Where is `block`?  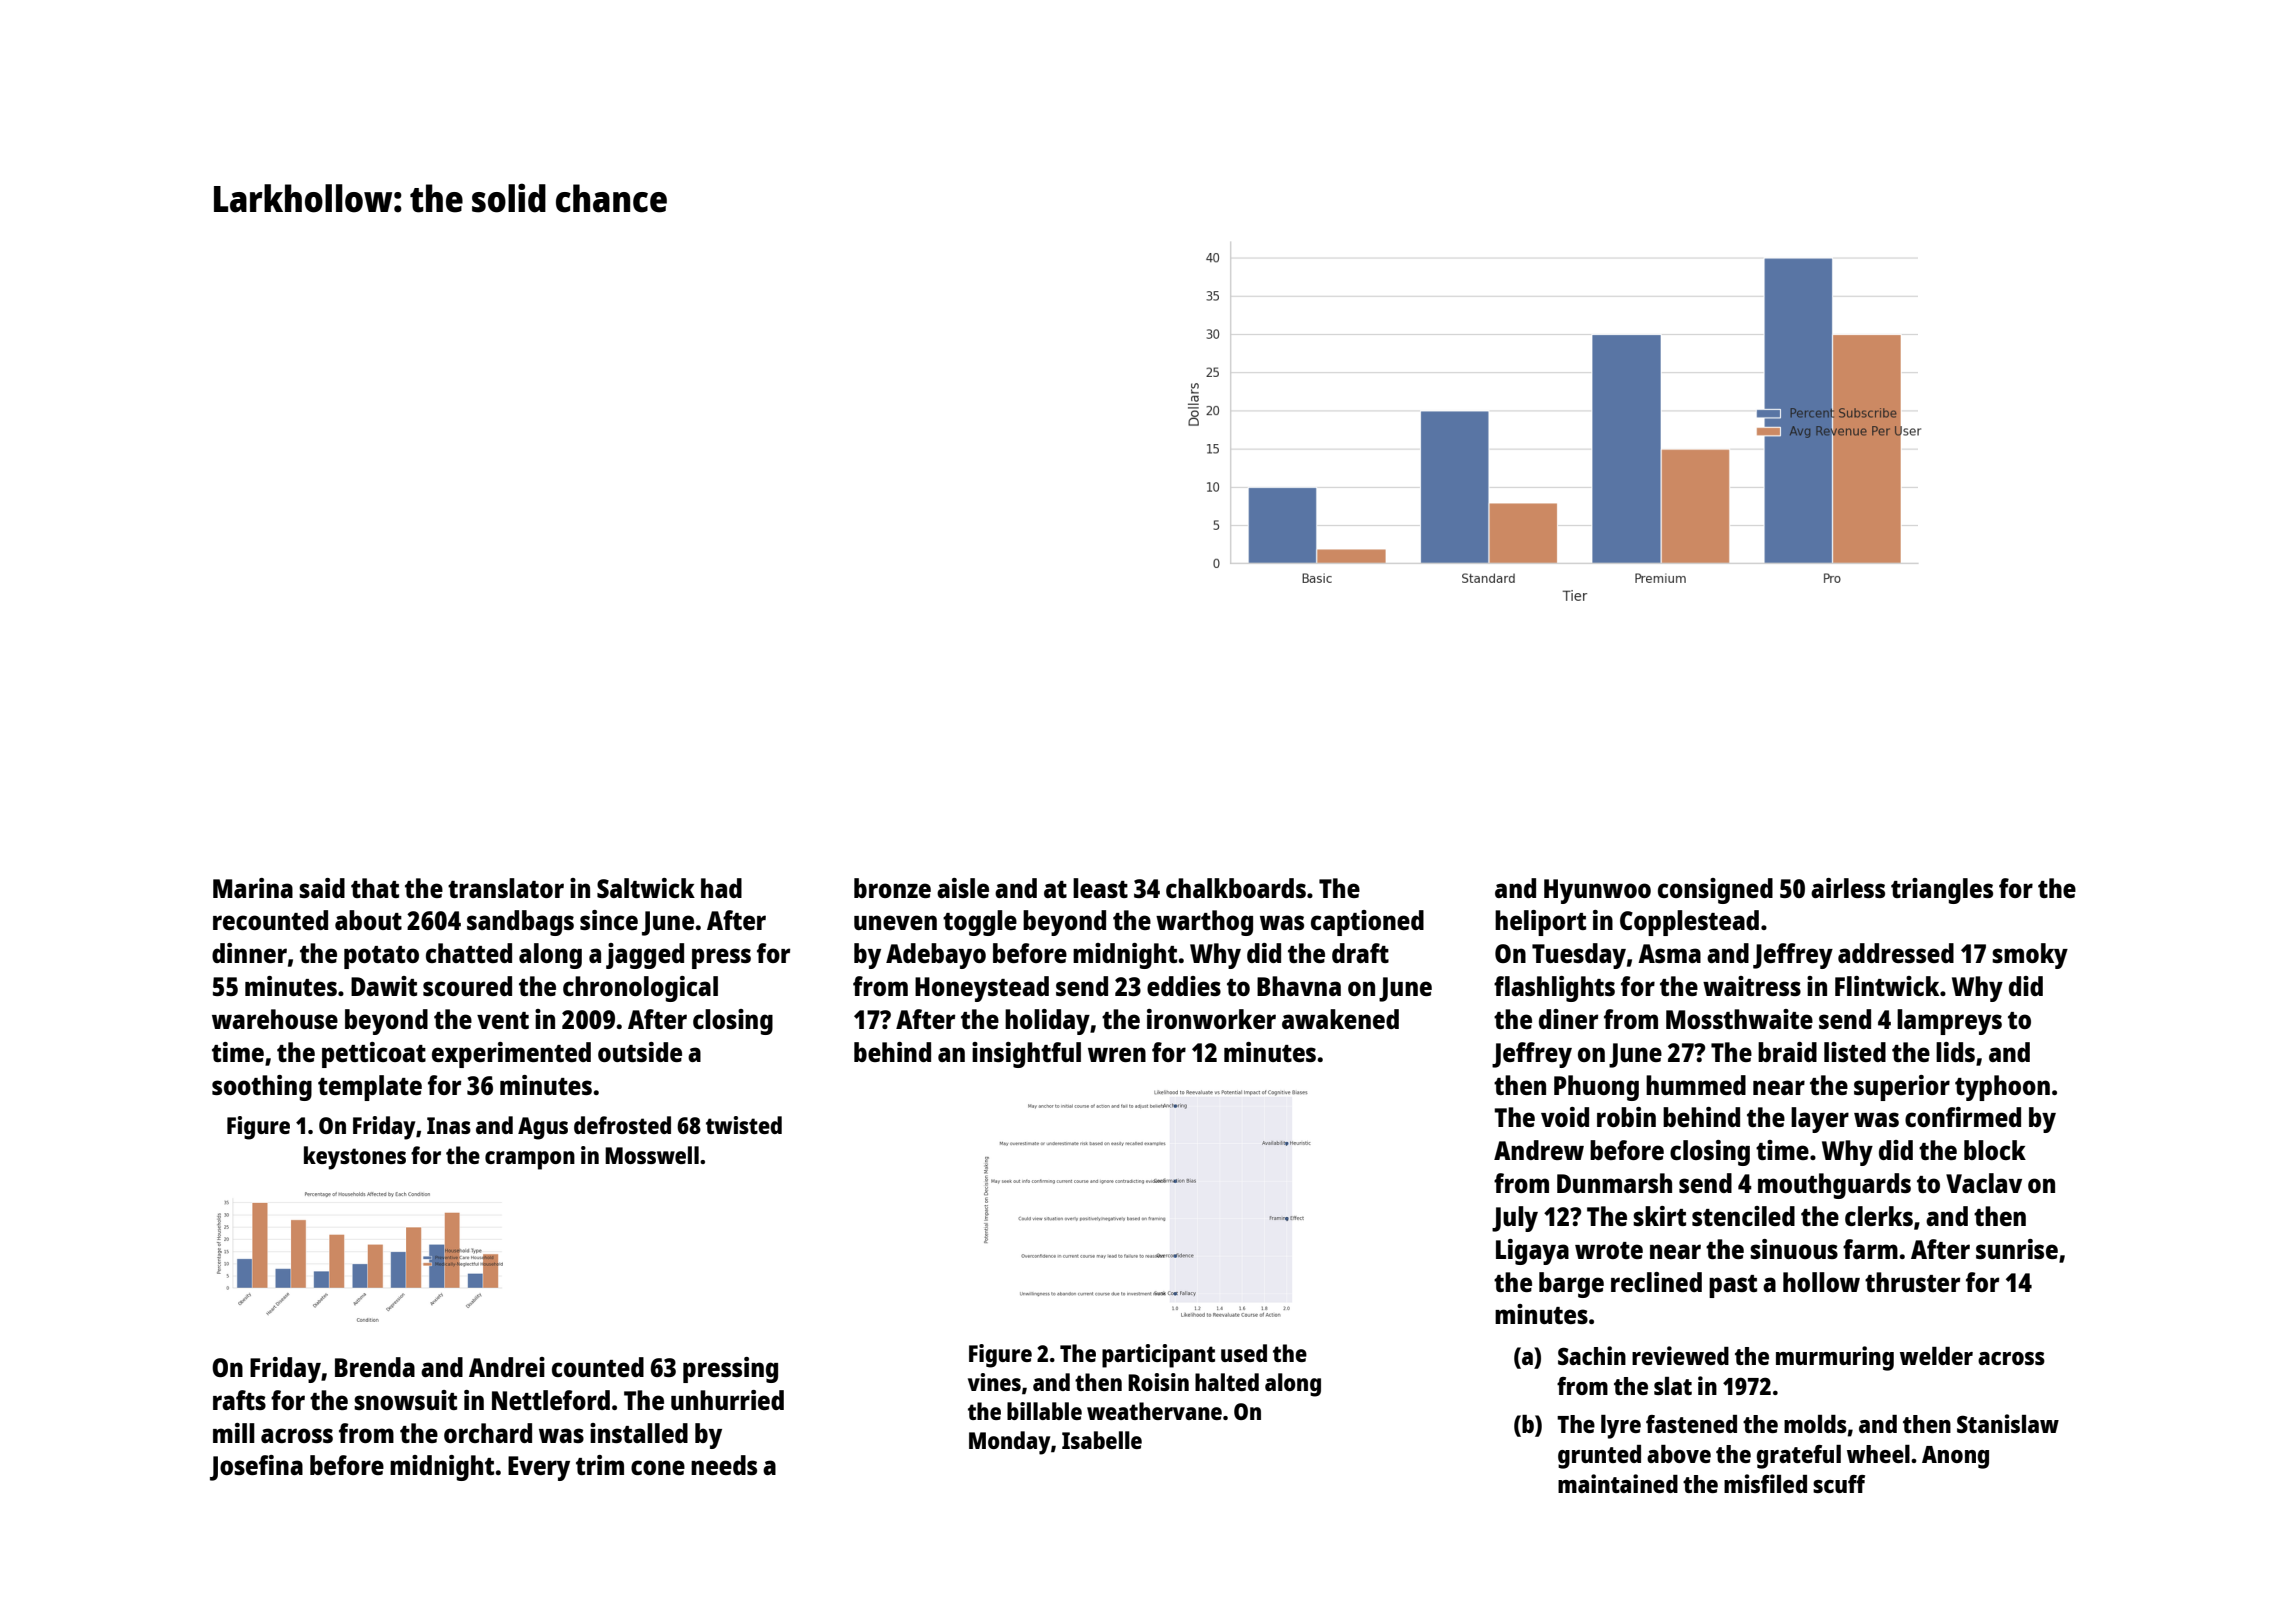 block is located at coordinates (1995, 1150).
